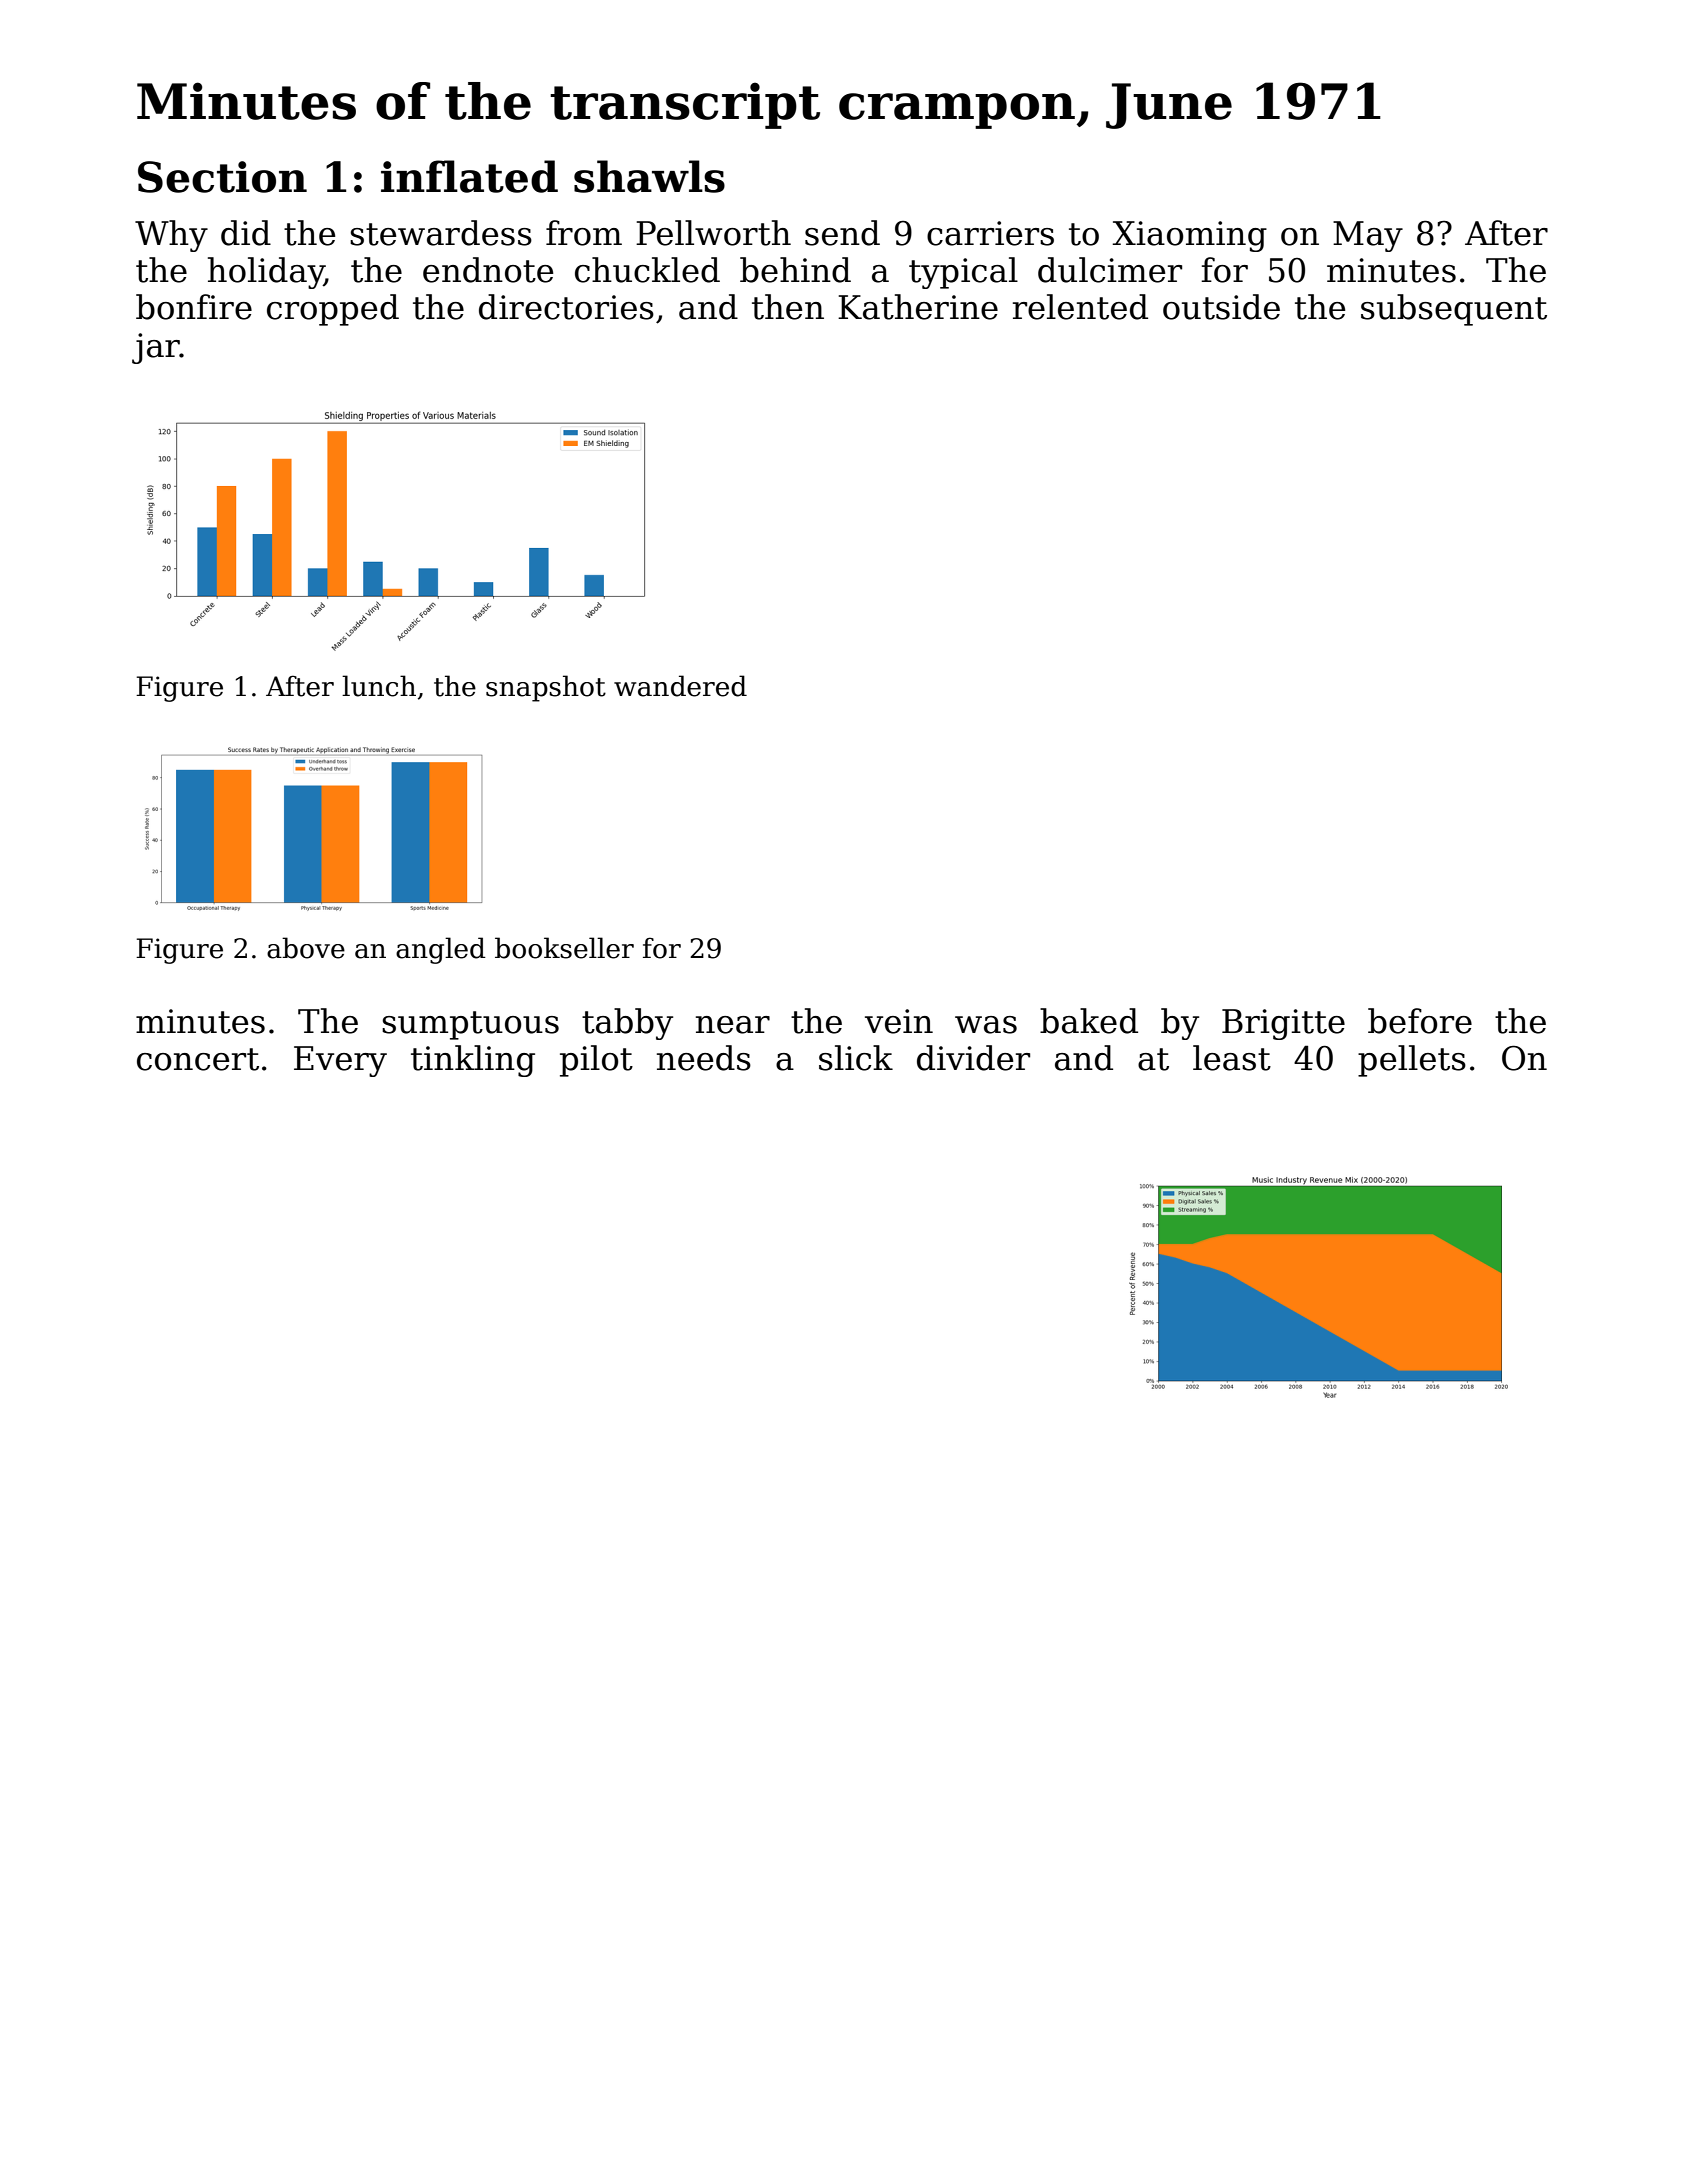 The image size is (1683, 2178). What do you see at coordinates (680, 686) in the screenshot?
I see `wandered` at bounding box center [680, 686].
